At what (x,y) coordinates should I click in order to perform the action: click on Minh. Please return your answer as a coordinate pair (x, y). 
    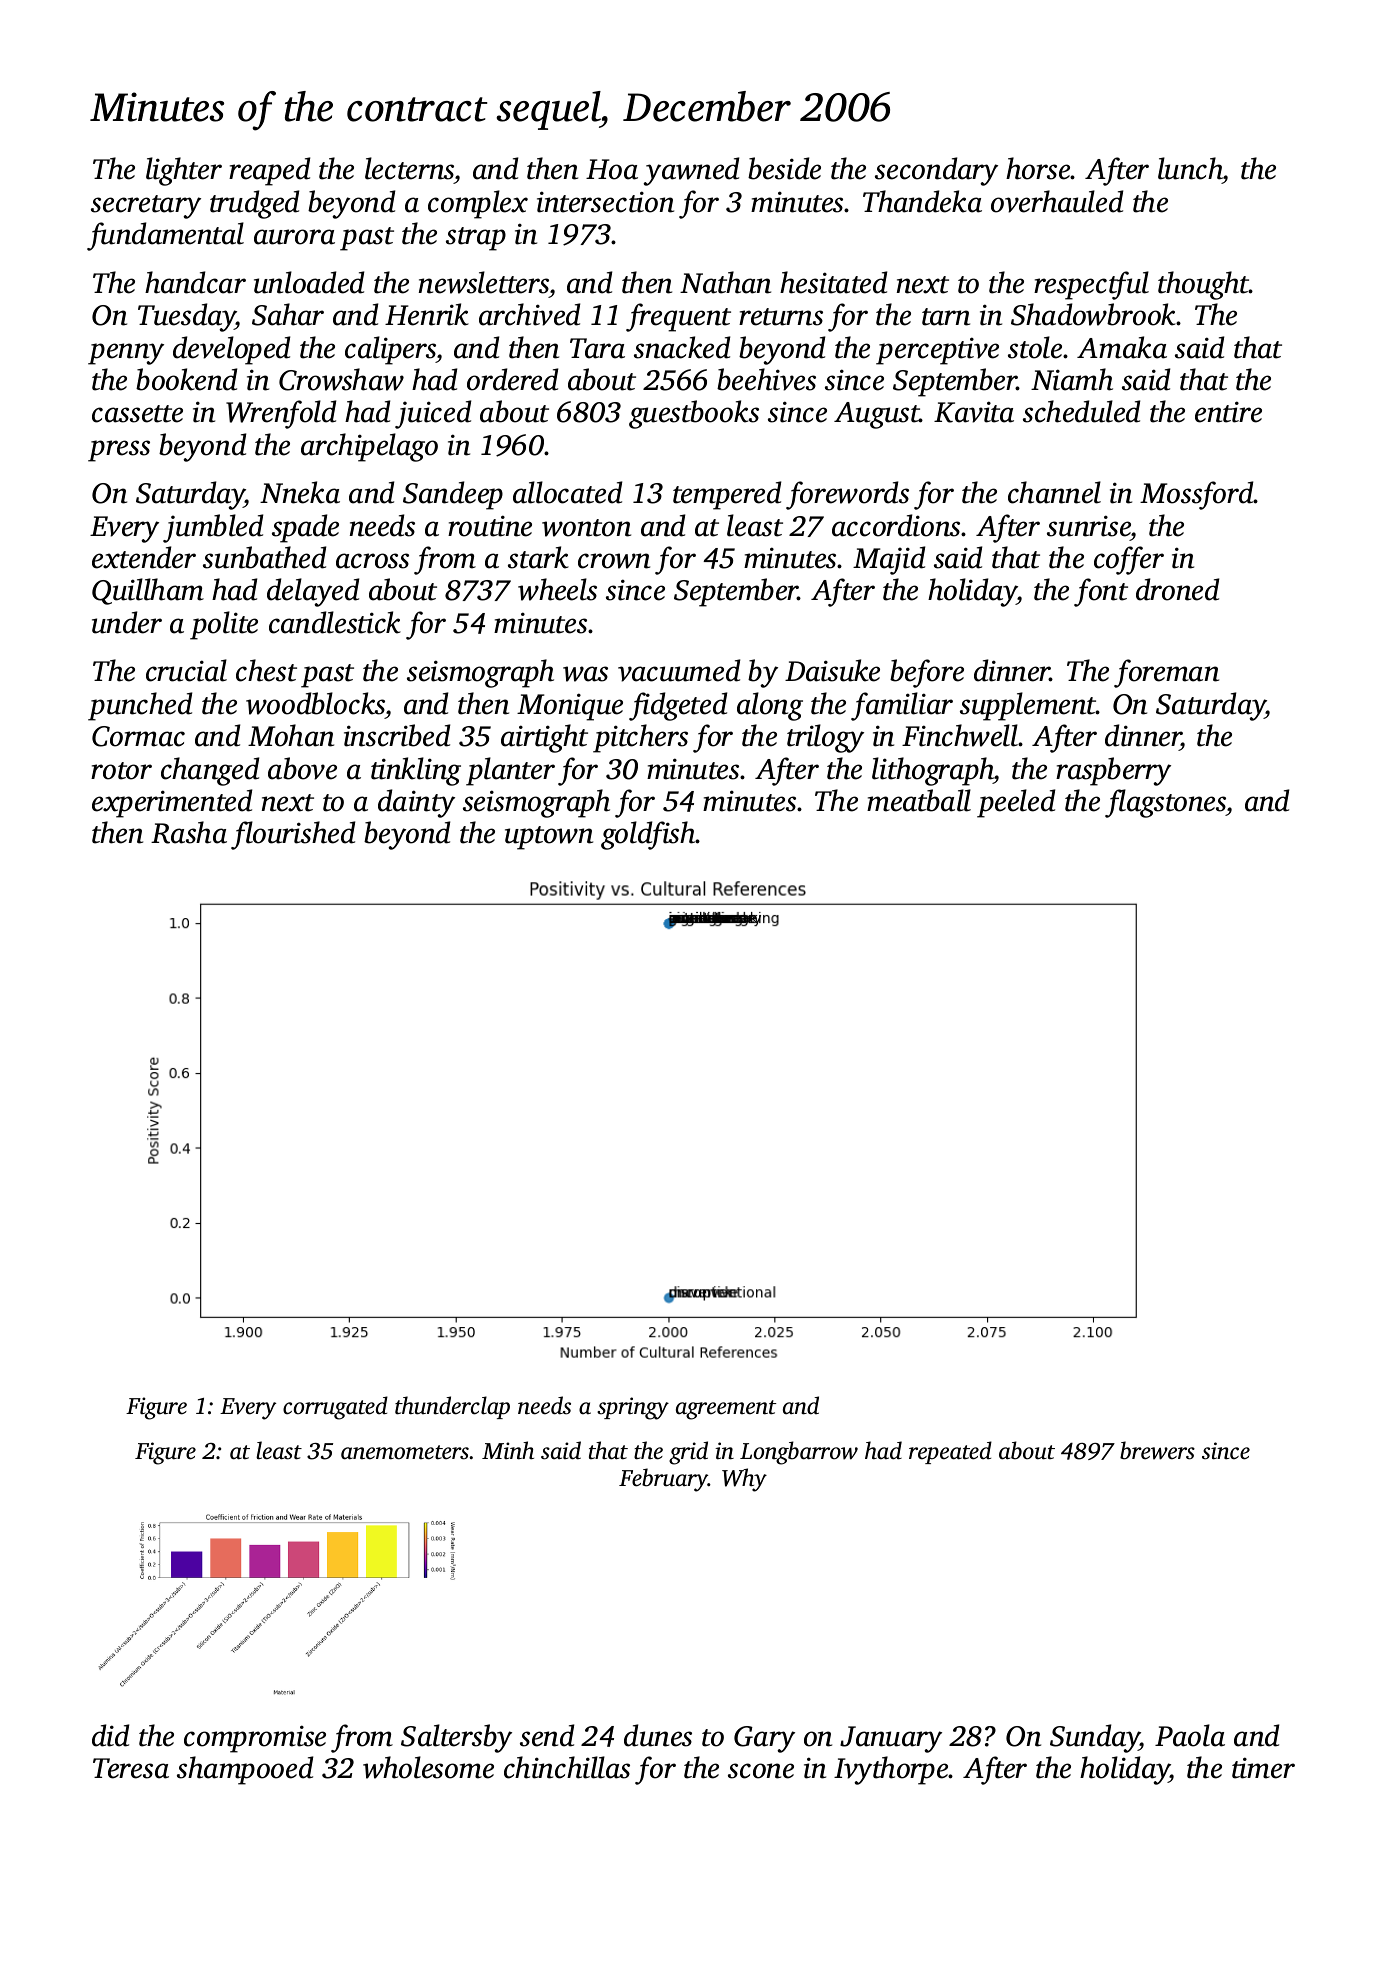
    Looking at the image, I should click on (508, 1450).
